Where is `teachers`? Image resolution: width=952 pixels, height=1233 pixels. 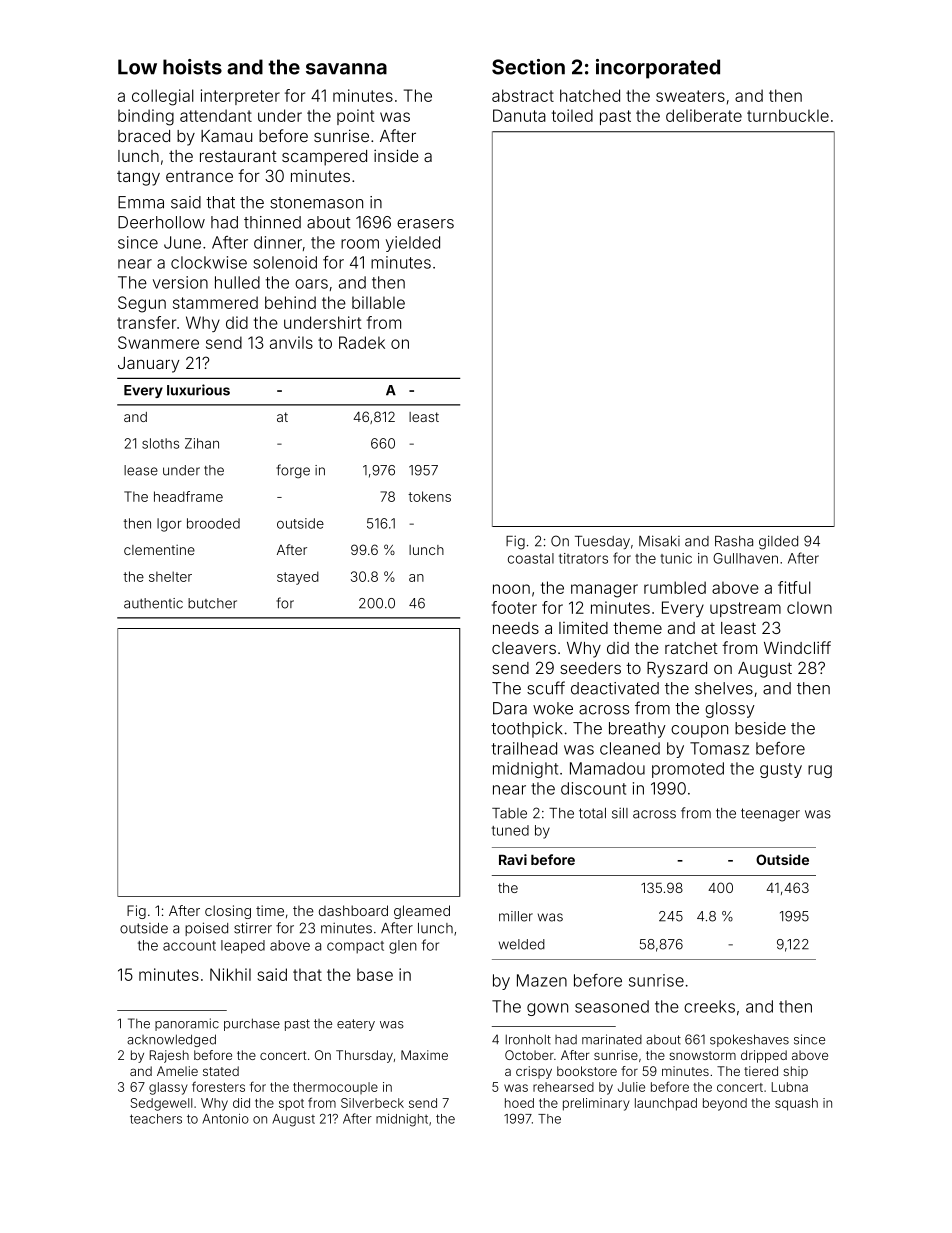 teachers is located at coordinates (156, 1119).
